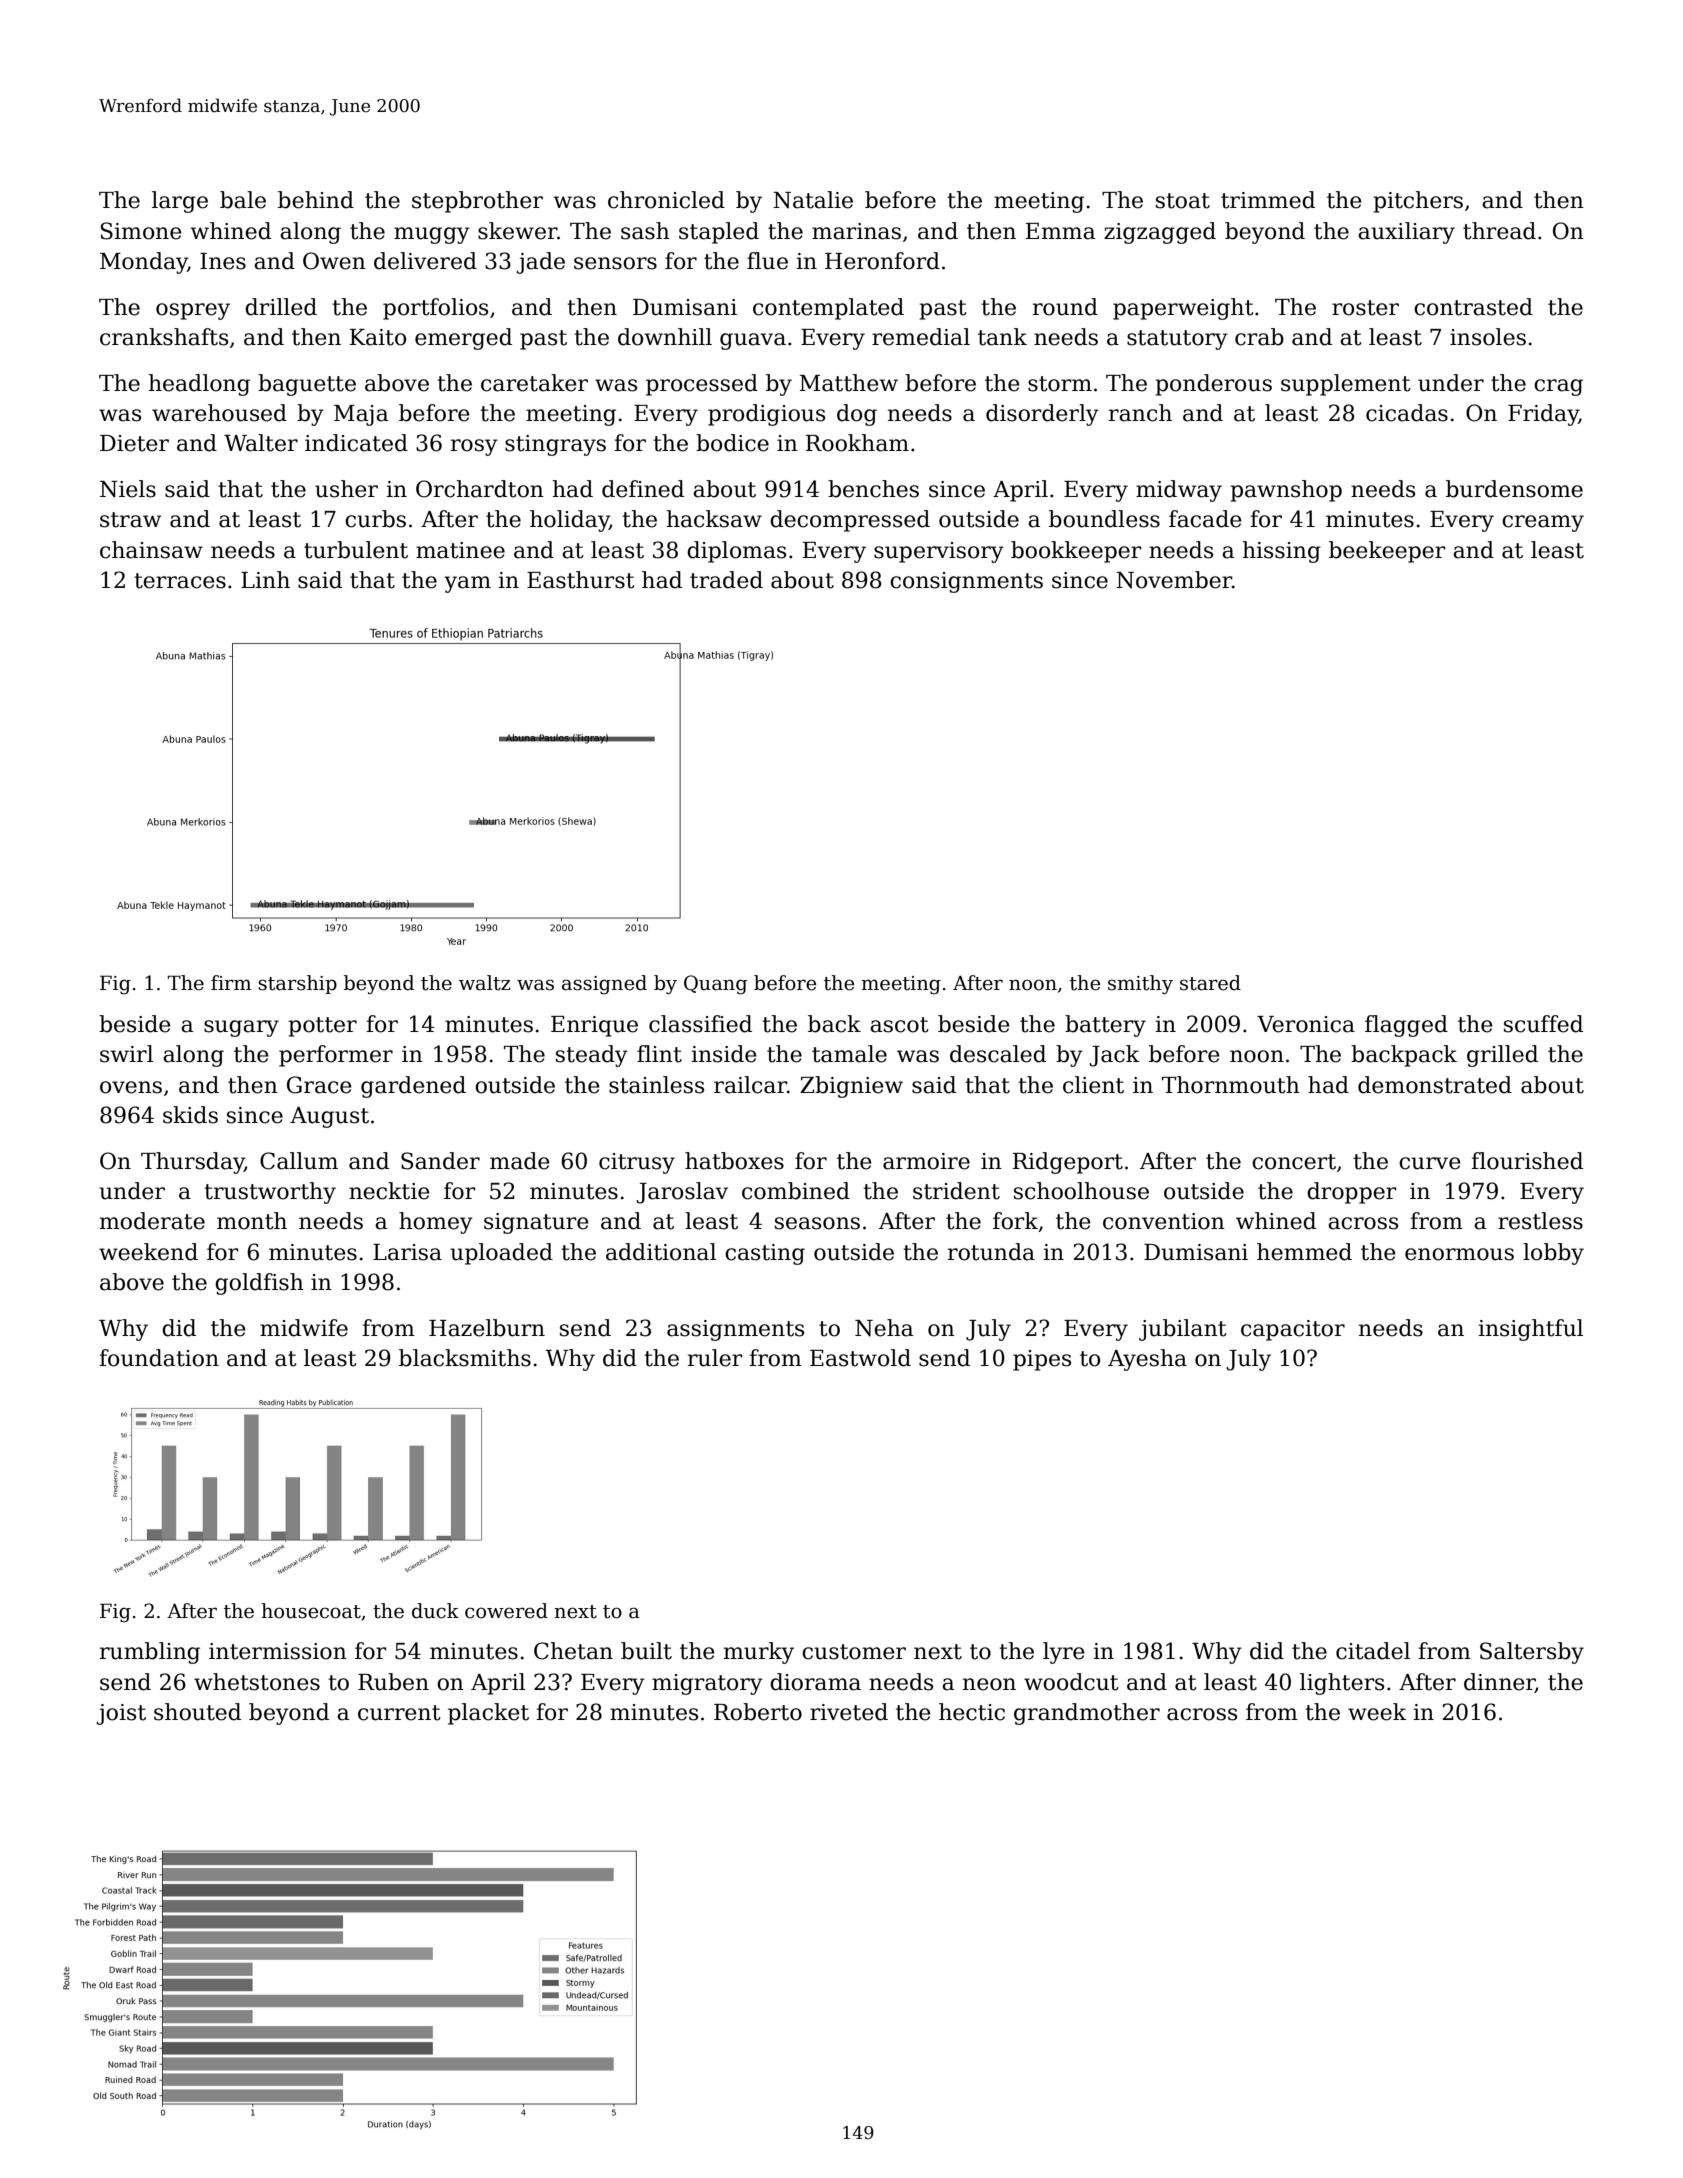 The height and width of the image is (2178, 1683). I want to click on Ayesha, so click(1147, 1360).
